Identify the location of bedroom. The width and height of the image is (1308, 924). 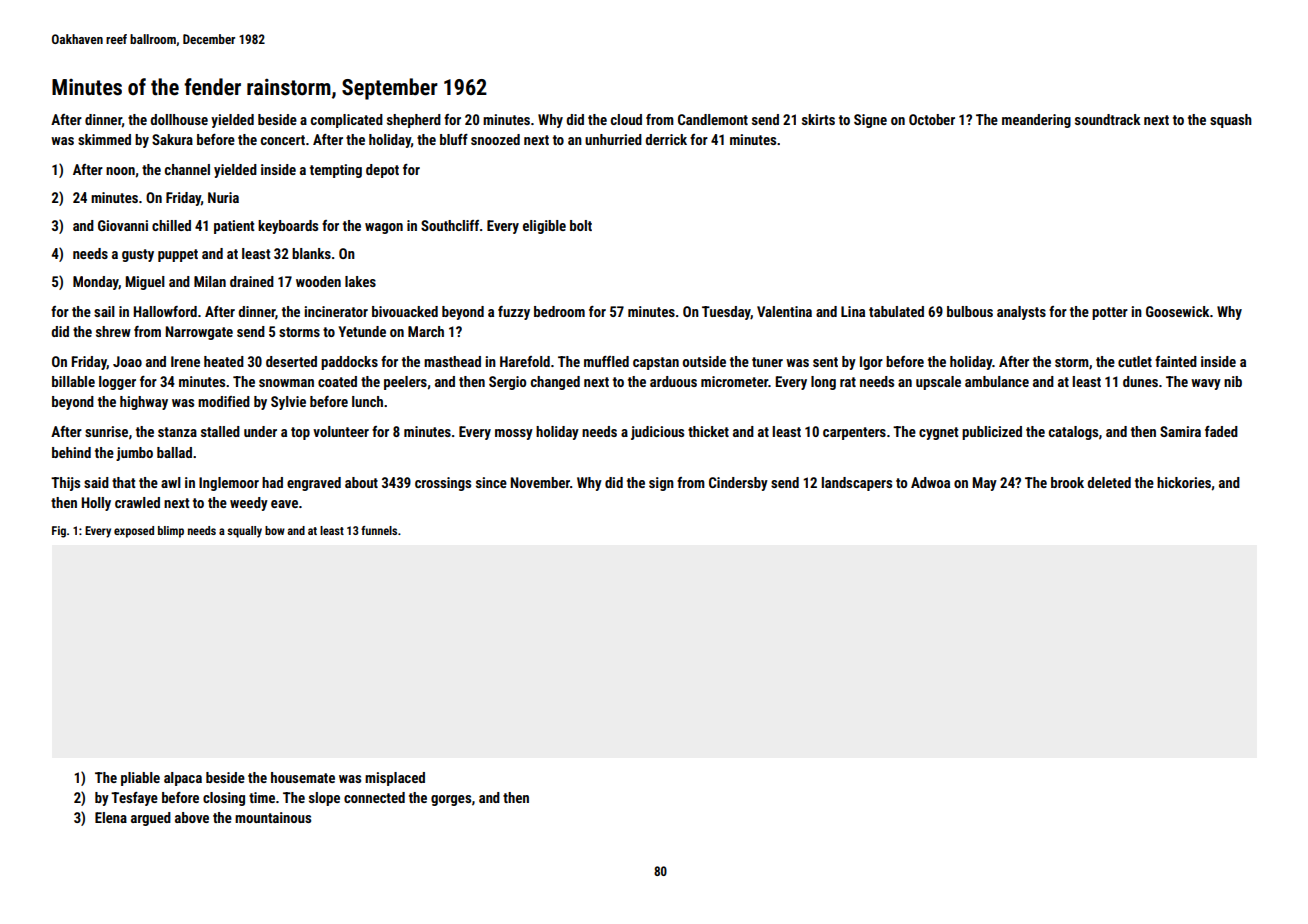
(559, 311).
